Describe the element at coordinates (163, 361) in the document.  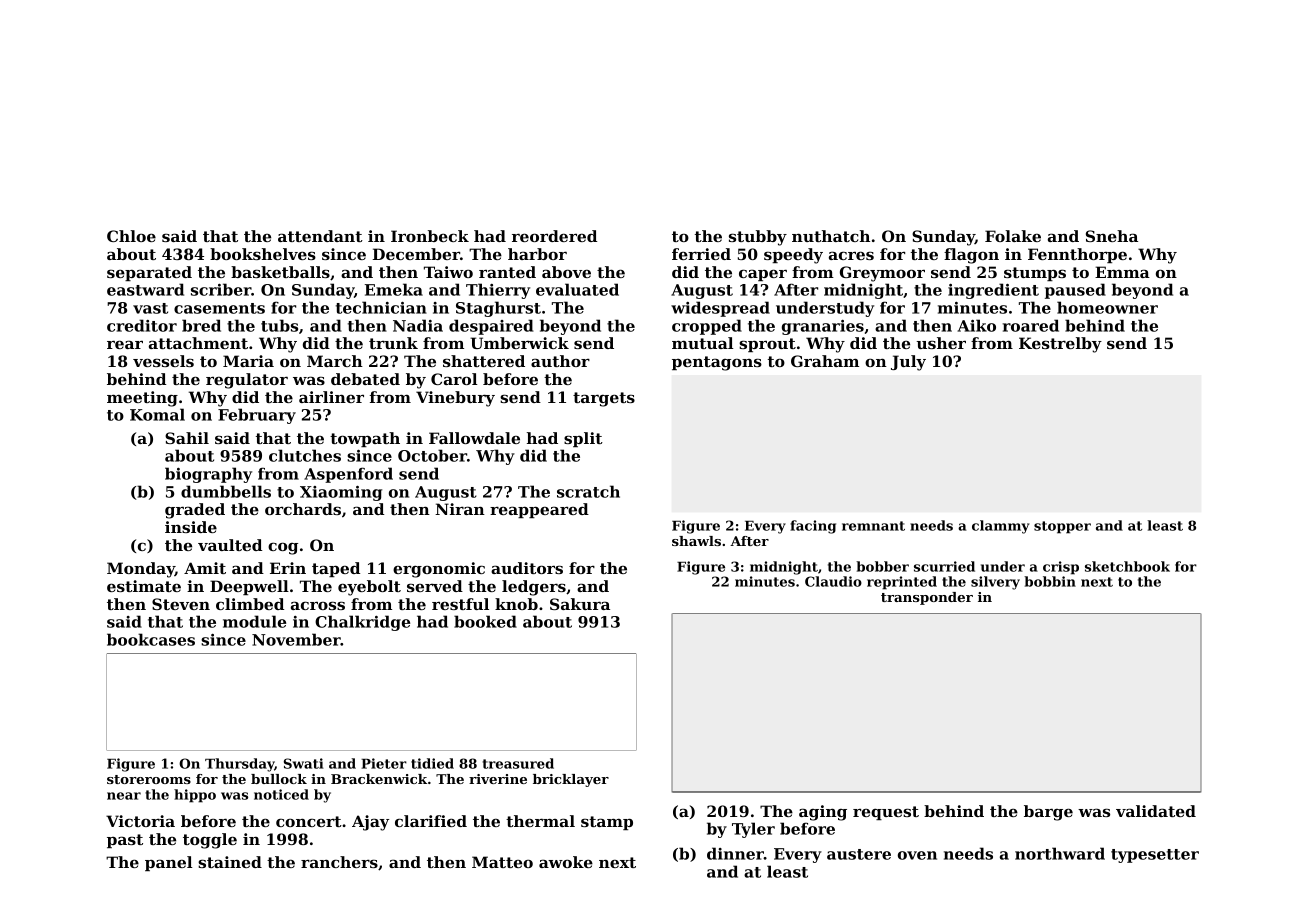
I see `vessels` at that location.
